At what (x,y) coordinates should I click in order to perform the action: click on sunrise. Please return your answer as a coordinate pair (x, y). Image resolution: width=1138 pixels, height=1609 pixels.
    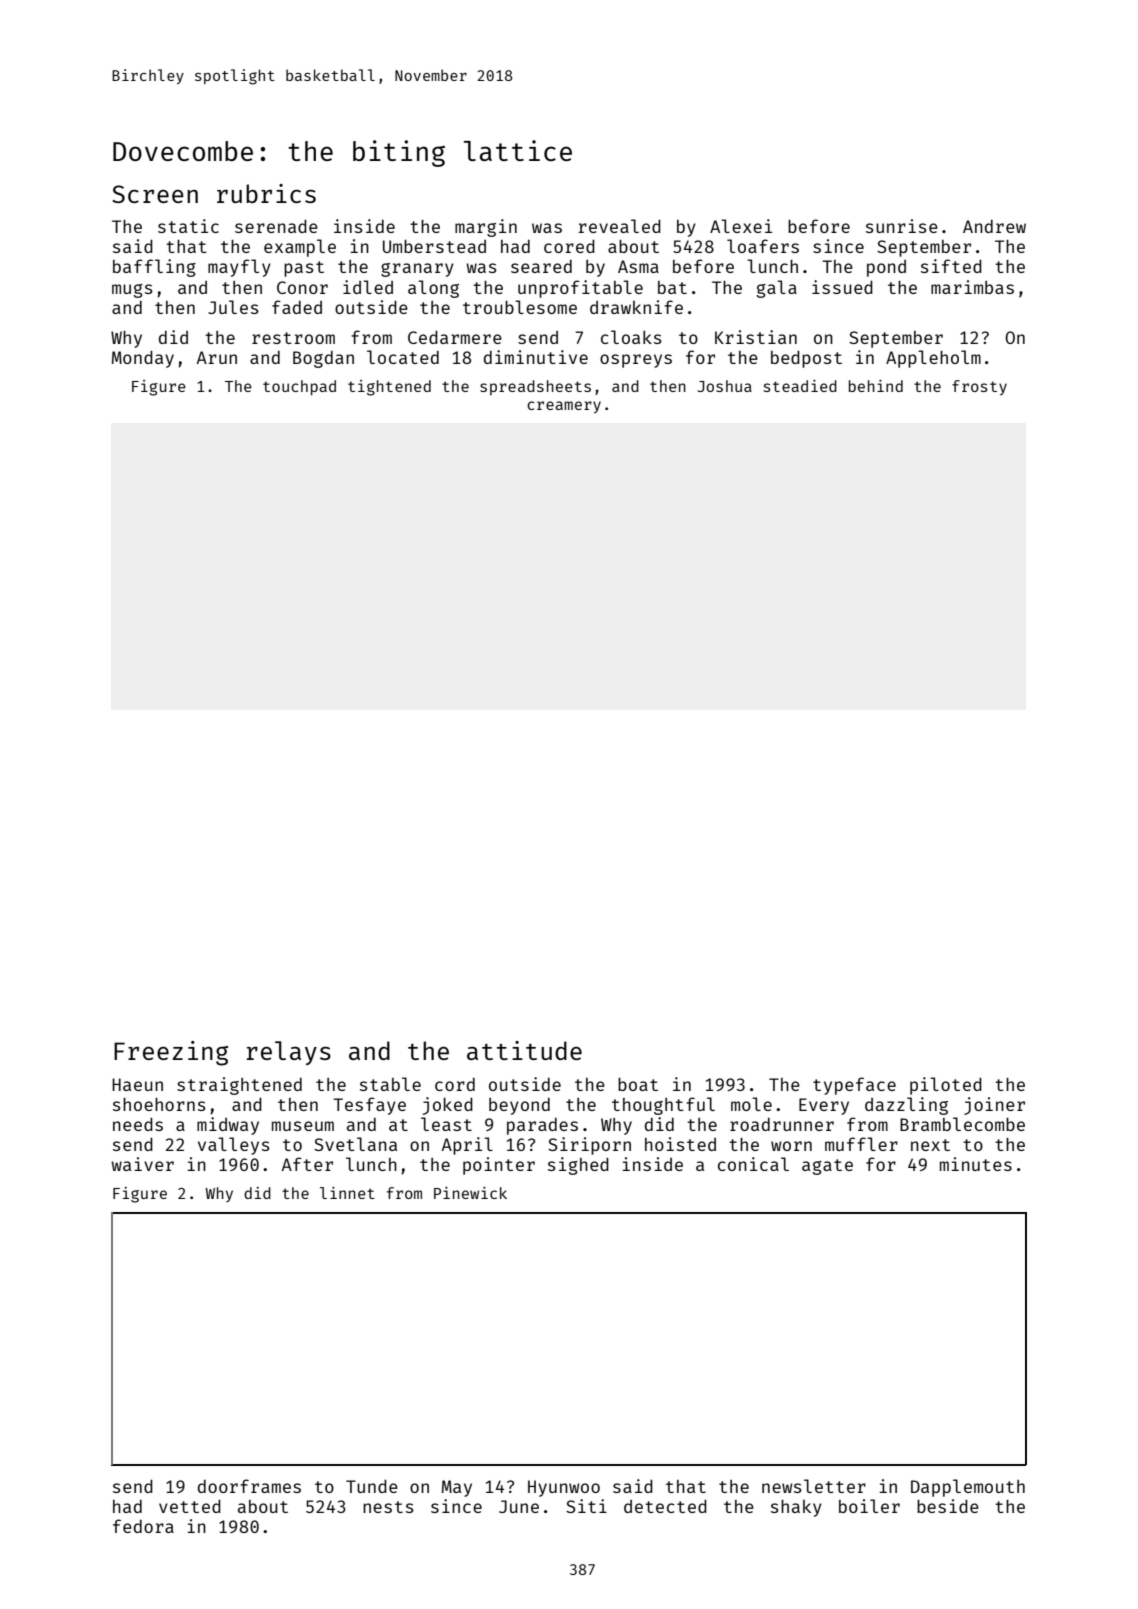
    Looking at the image, I should click on (902, 226).
